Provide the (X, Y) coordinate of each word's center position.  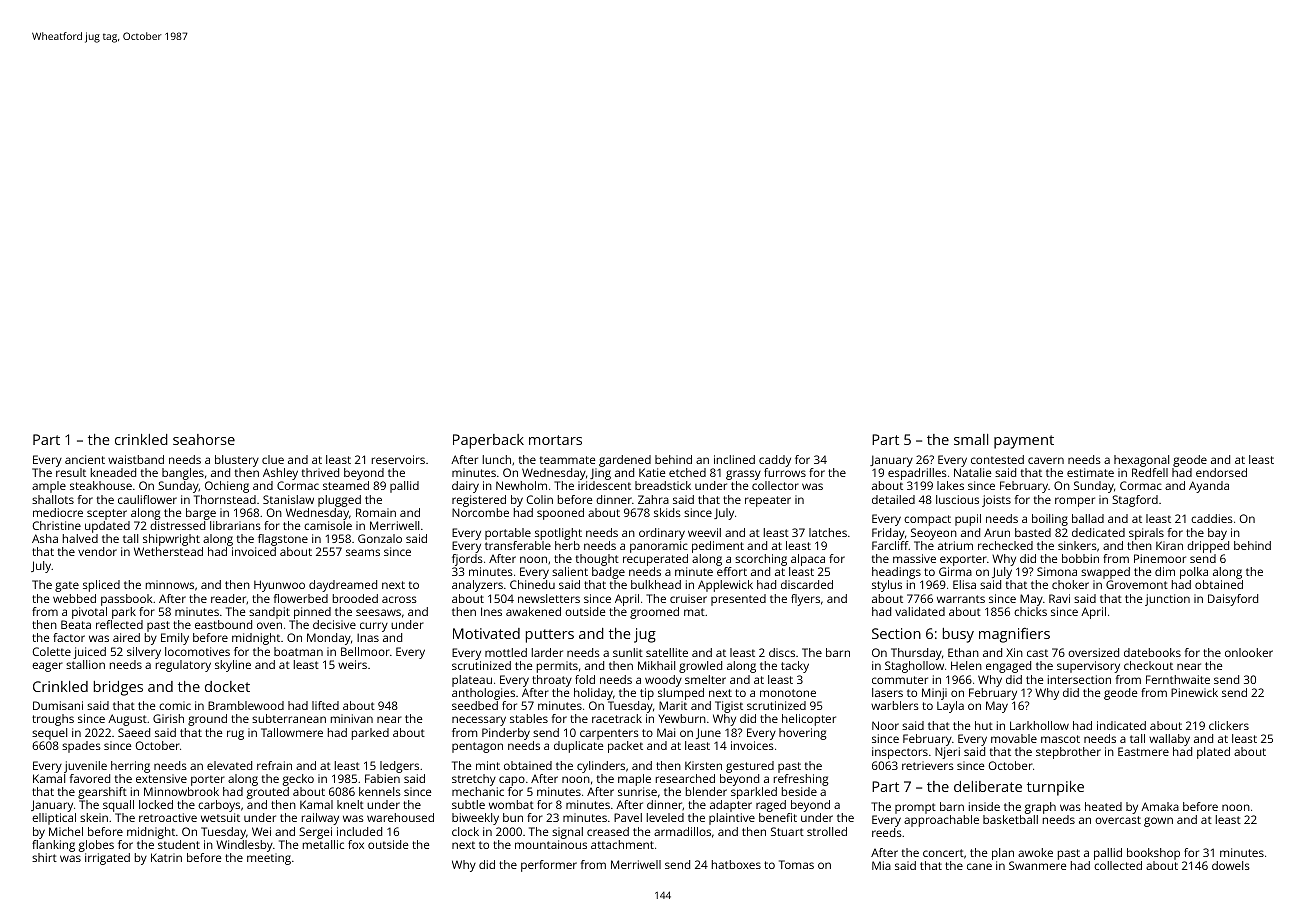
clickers (1229, 725)
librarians (235, 525)
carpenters (609, 734)
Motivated (486, 633)
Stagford (1135, 501)
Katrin (166, 857)
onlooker (1249, 652)
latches (828, 532)
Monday (329, 639)
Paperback (488, 441)
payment (1024, 442)
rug (235, 735)
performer (549, 866)
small (971, 439)
